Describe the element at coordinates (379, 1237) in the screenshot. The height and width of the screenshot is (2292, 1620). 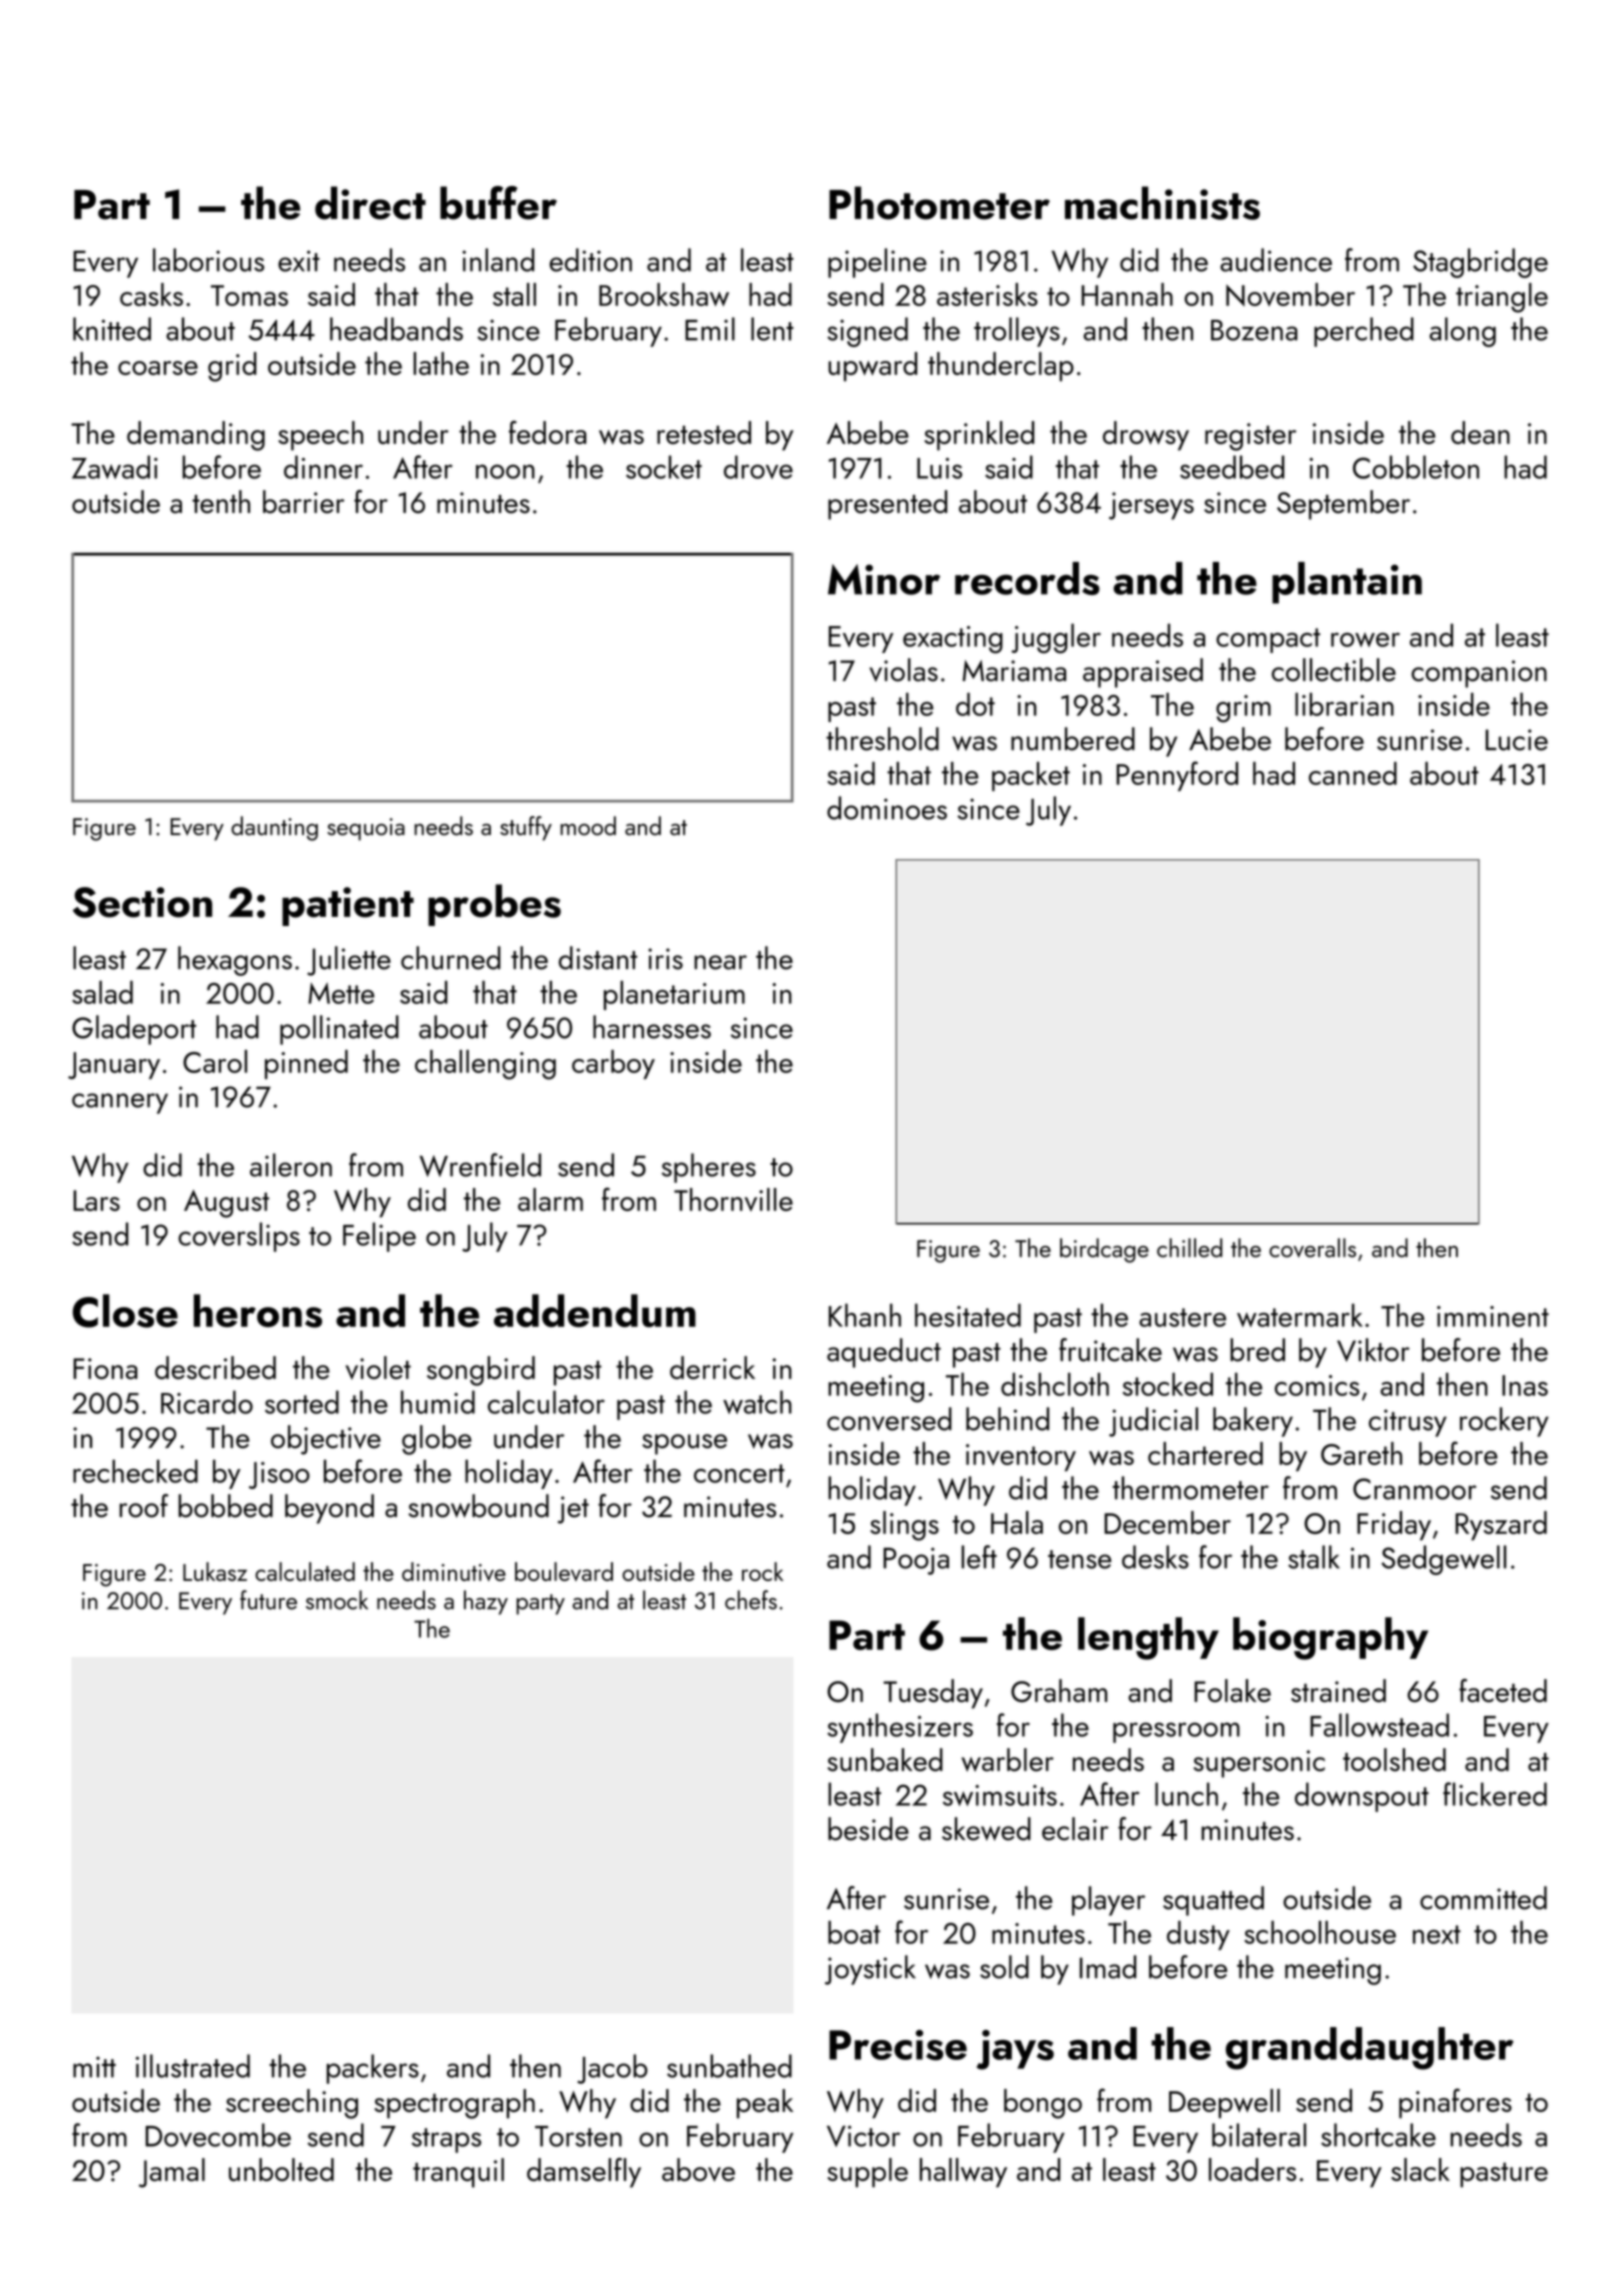
I see `Felipe` at that location.
